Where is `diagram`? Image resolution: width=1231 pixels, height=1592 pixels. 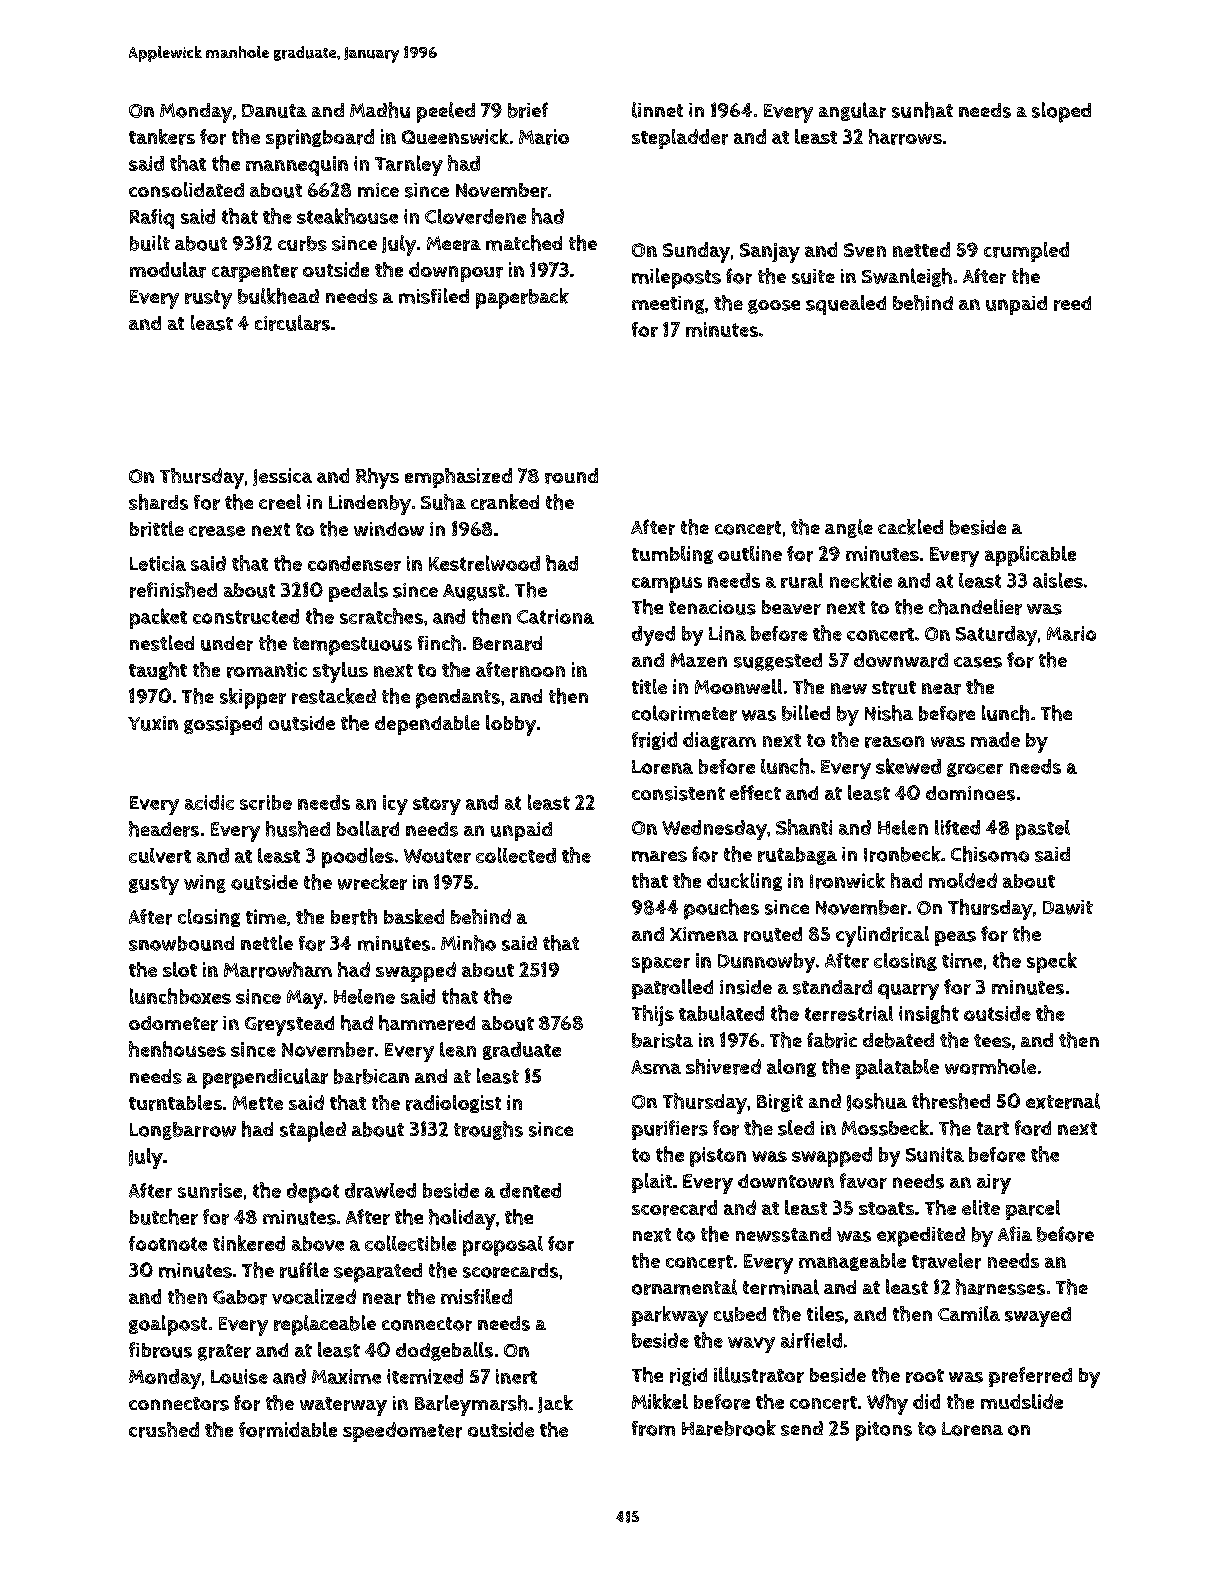 diagram is located at coordinates (719, 741).
